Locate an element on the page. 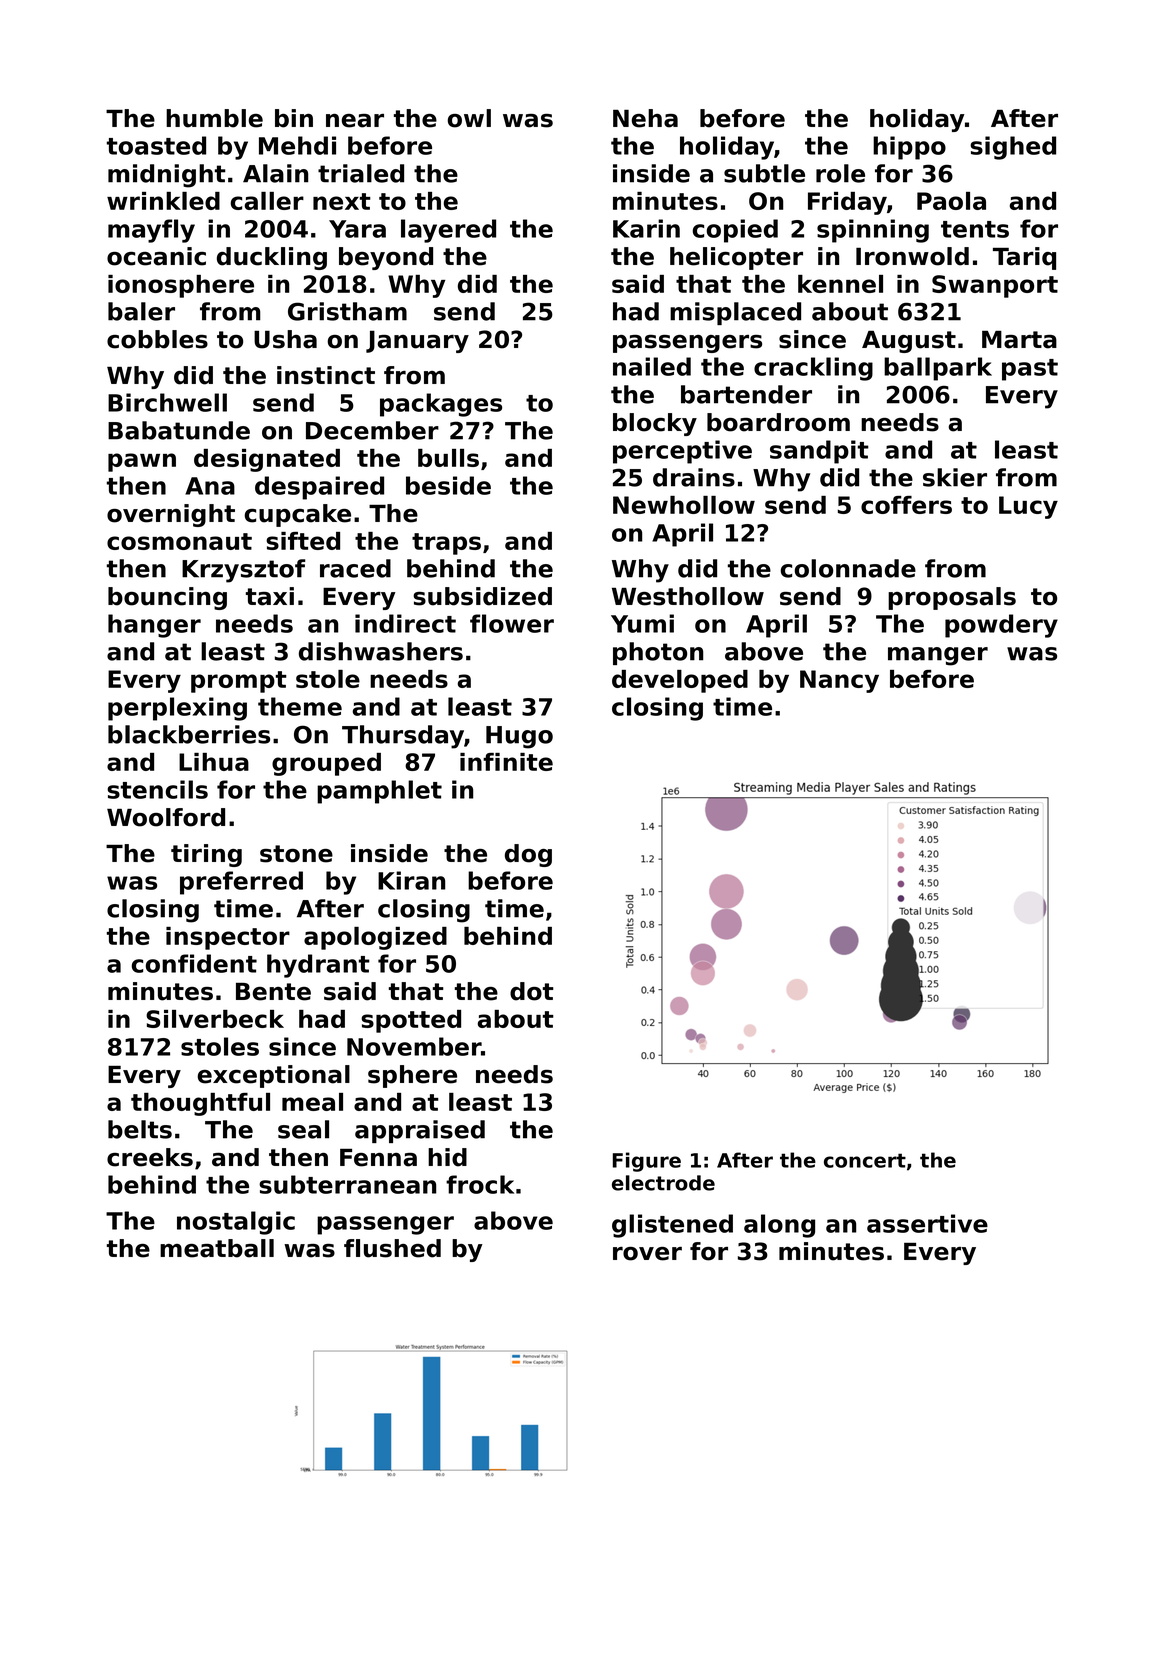  confident is located at coordinates (194, 963).
